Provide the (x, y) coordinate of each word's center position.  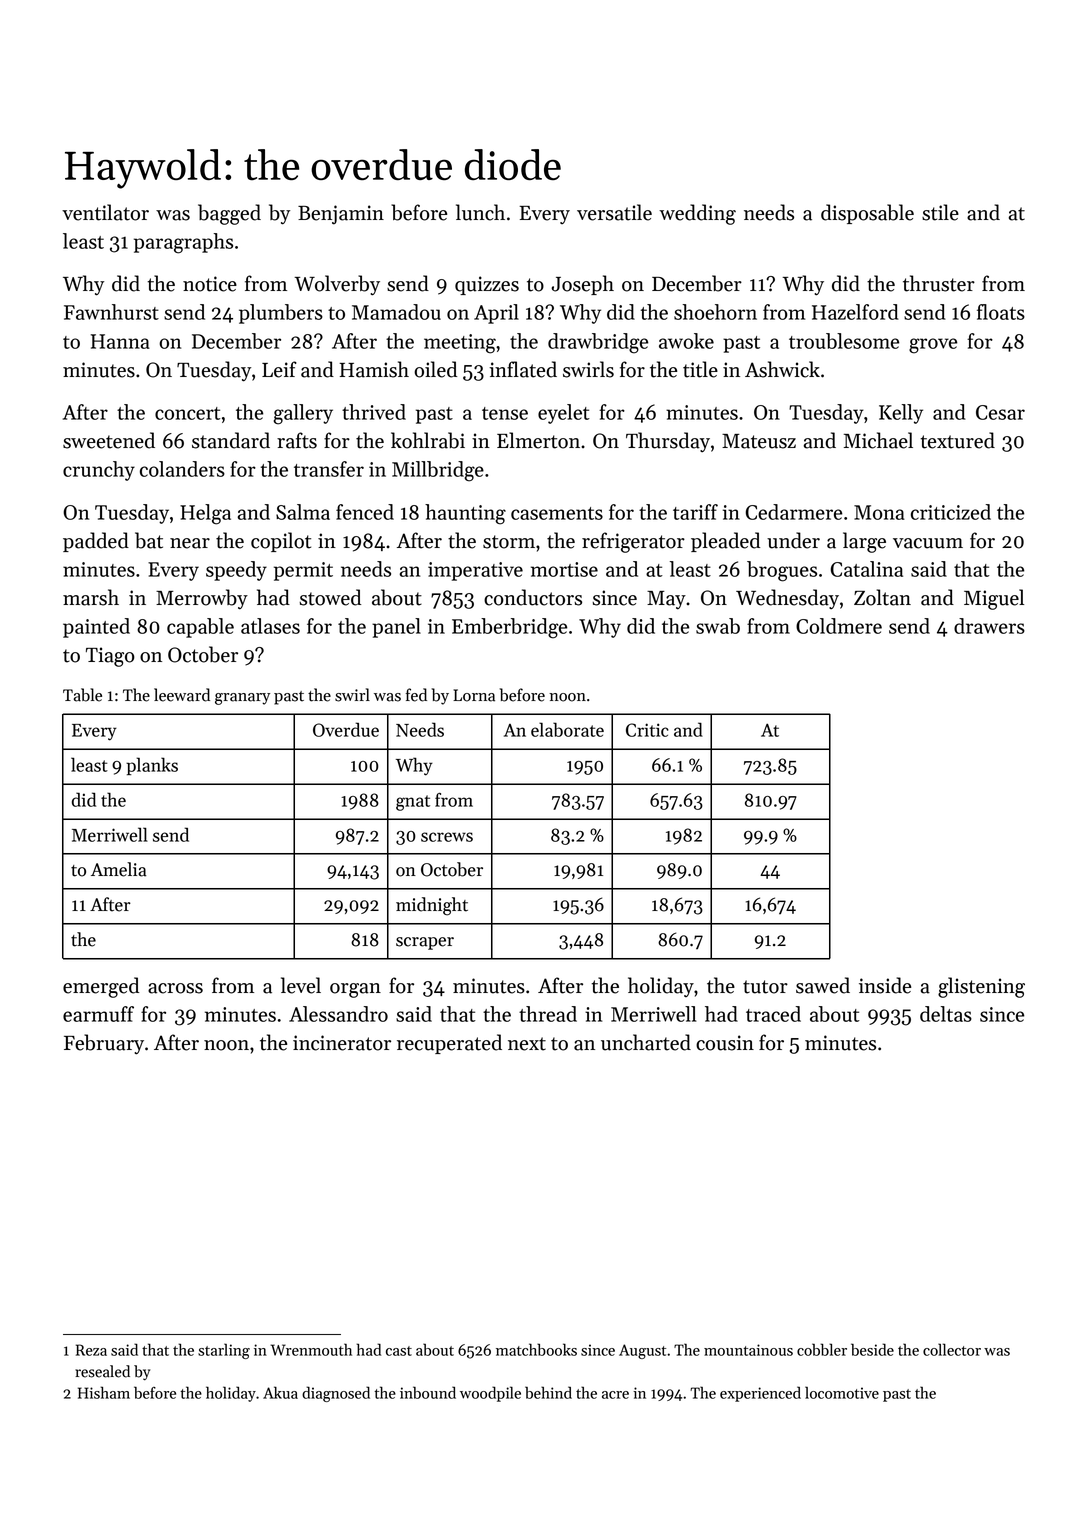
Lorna (474, 695)
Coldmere (839, 626)
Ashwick (782, 369)
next (527, 1044)
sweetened (109, 440)
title (700, 369)
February (104, 1044)
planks (152, 766)
